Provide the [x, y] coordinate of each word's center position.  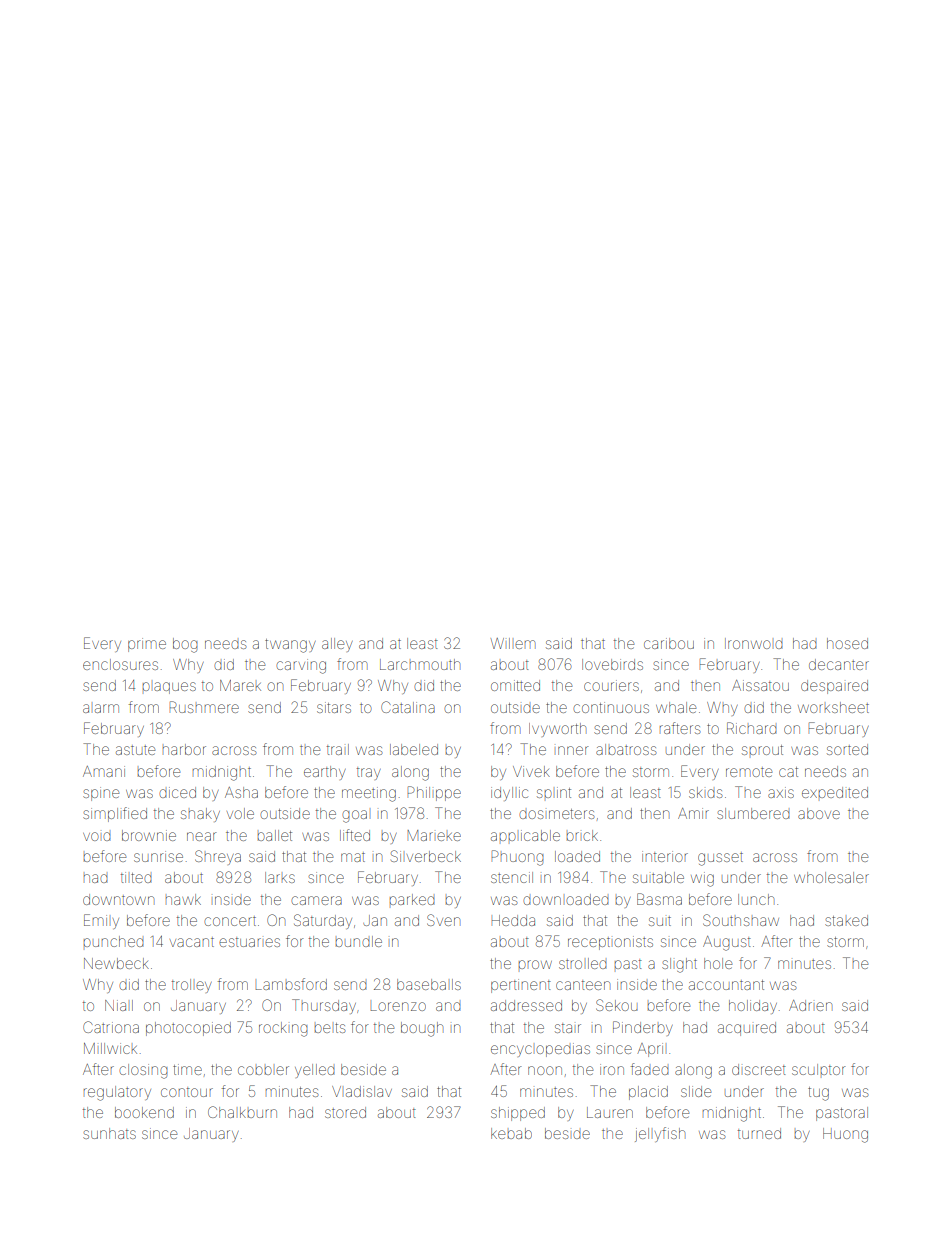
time [187, 1069]
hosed [847, 643]
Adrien [810, 1005]
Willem [513, 643]
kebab [511, 1133]
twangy [290, 646]
